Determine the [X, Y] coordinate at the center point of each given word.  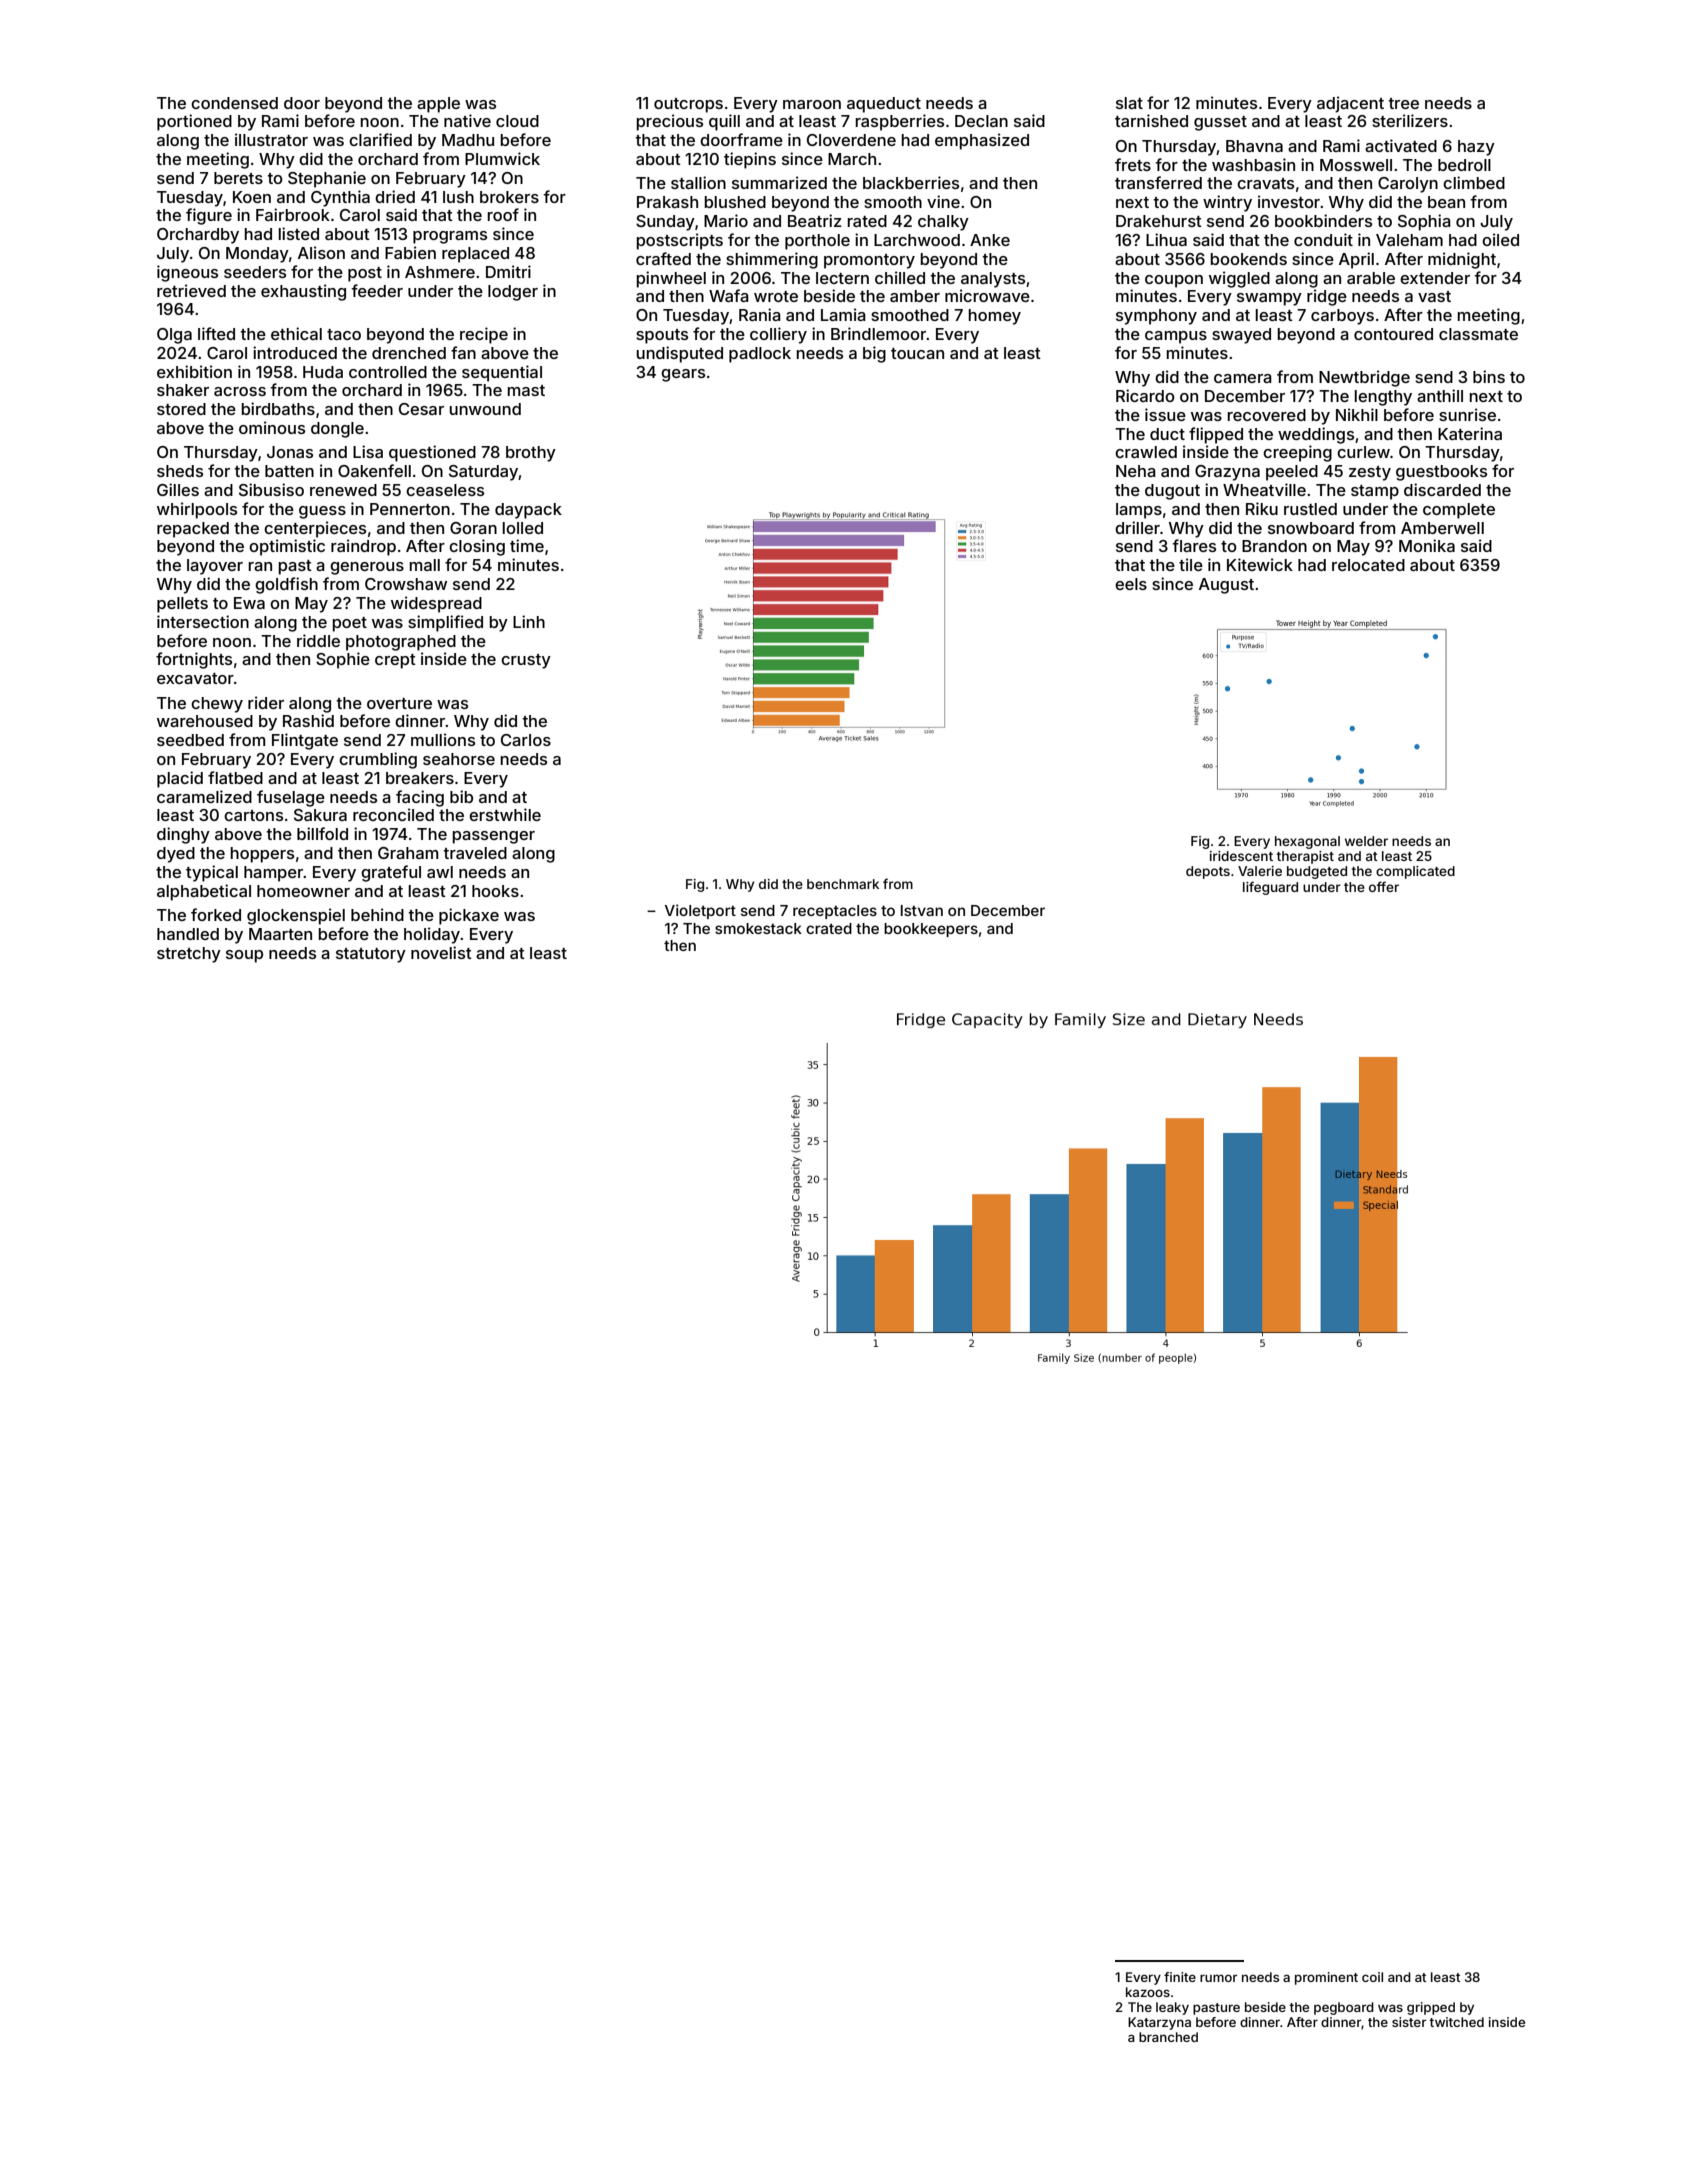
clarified [380, 139]
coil [1372, 1977]
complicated [1415, 872]
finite [1180, 1977]
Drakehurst [1159, 221]
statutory [371, 955]
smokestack [758, 928]
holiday [432, 935]
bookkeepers [931, 930]
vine [943, 201]
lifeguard [1270, 888]
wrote [776, 296]
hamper [274, 874]
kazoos [1148, 1992]
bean [1446, 202]
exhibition [194, 371]
